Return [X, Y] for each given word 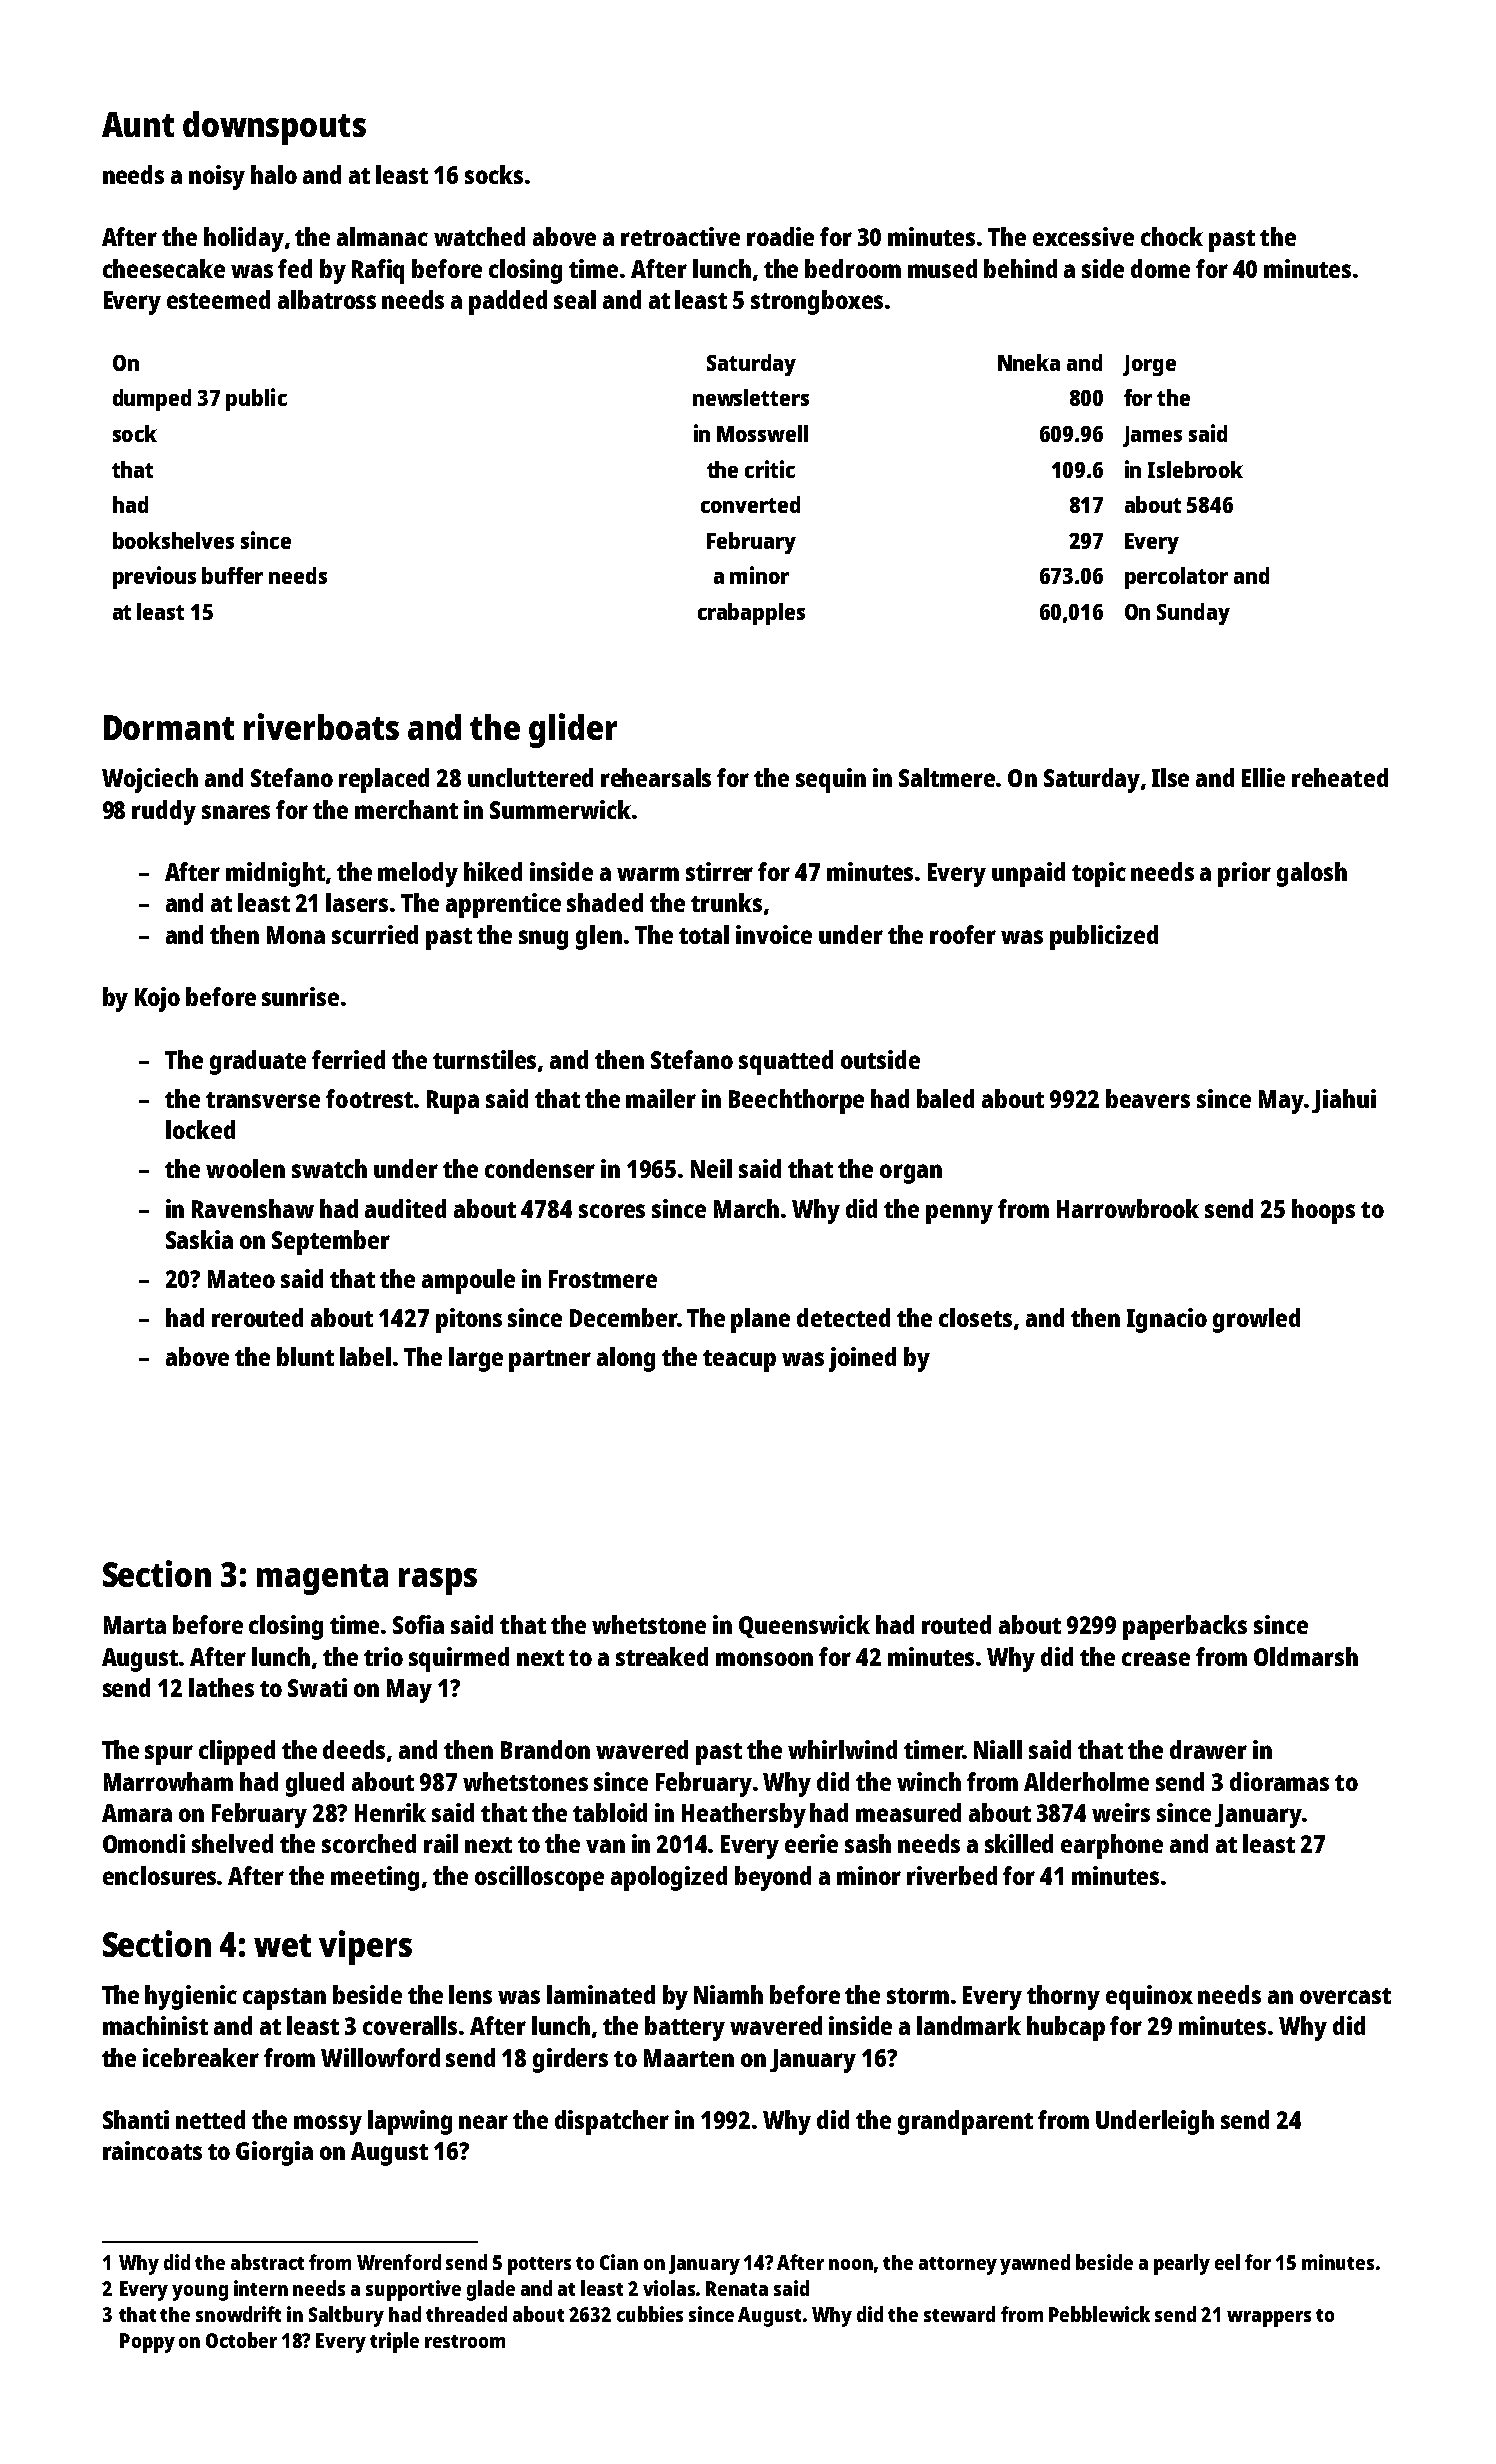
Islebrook [1195, 469]
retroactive [680, 236]
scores [612, 1211]
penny [959, 1214]
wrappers [1269, 2319]
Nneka [1029, 362]
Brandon [545, 1749]
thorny [1063, 1997]
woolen [245, 1168]
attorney [958, 2266]
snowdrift [238, 2314]
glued [315, 1784]
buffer [232, 575]
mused [942, 268]
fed [295, 268]
